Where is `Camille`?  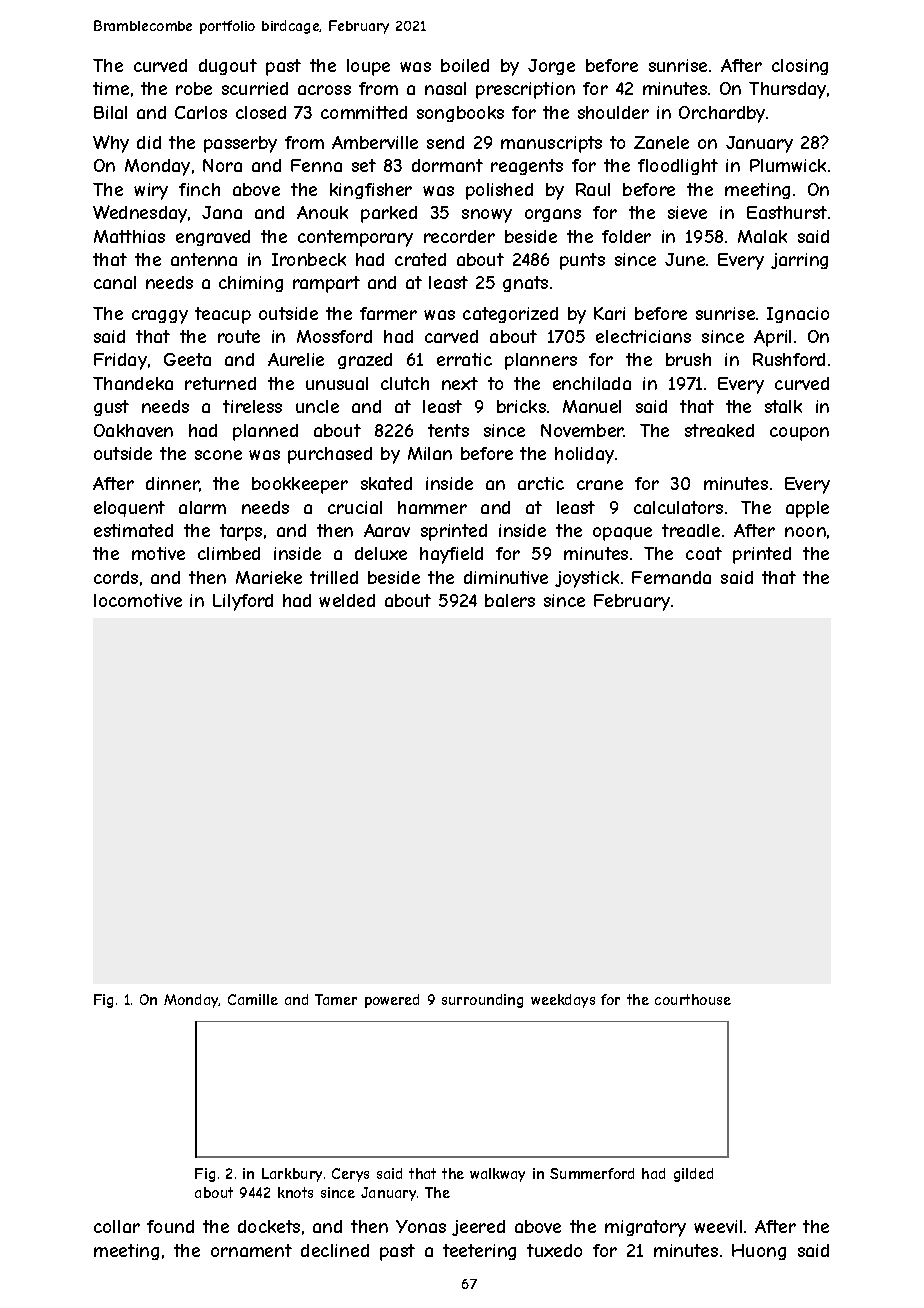
Camille is located at coordinates (253, 999).
